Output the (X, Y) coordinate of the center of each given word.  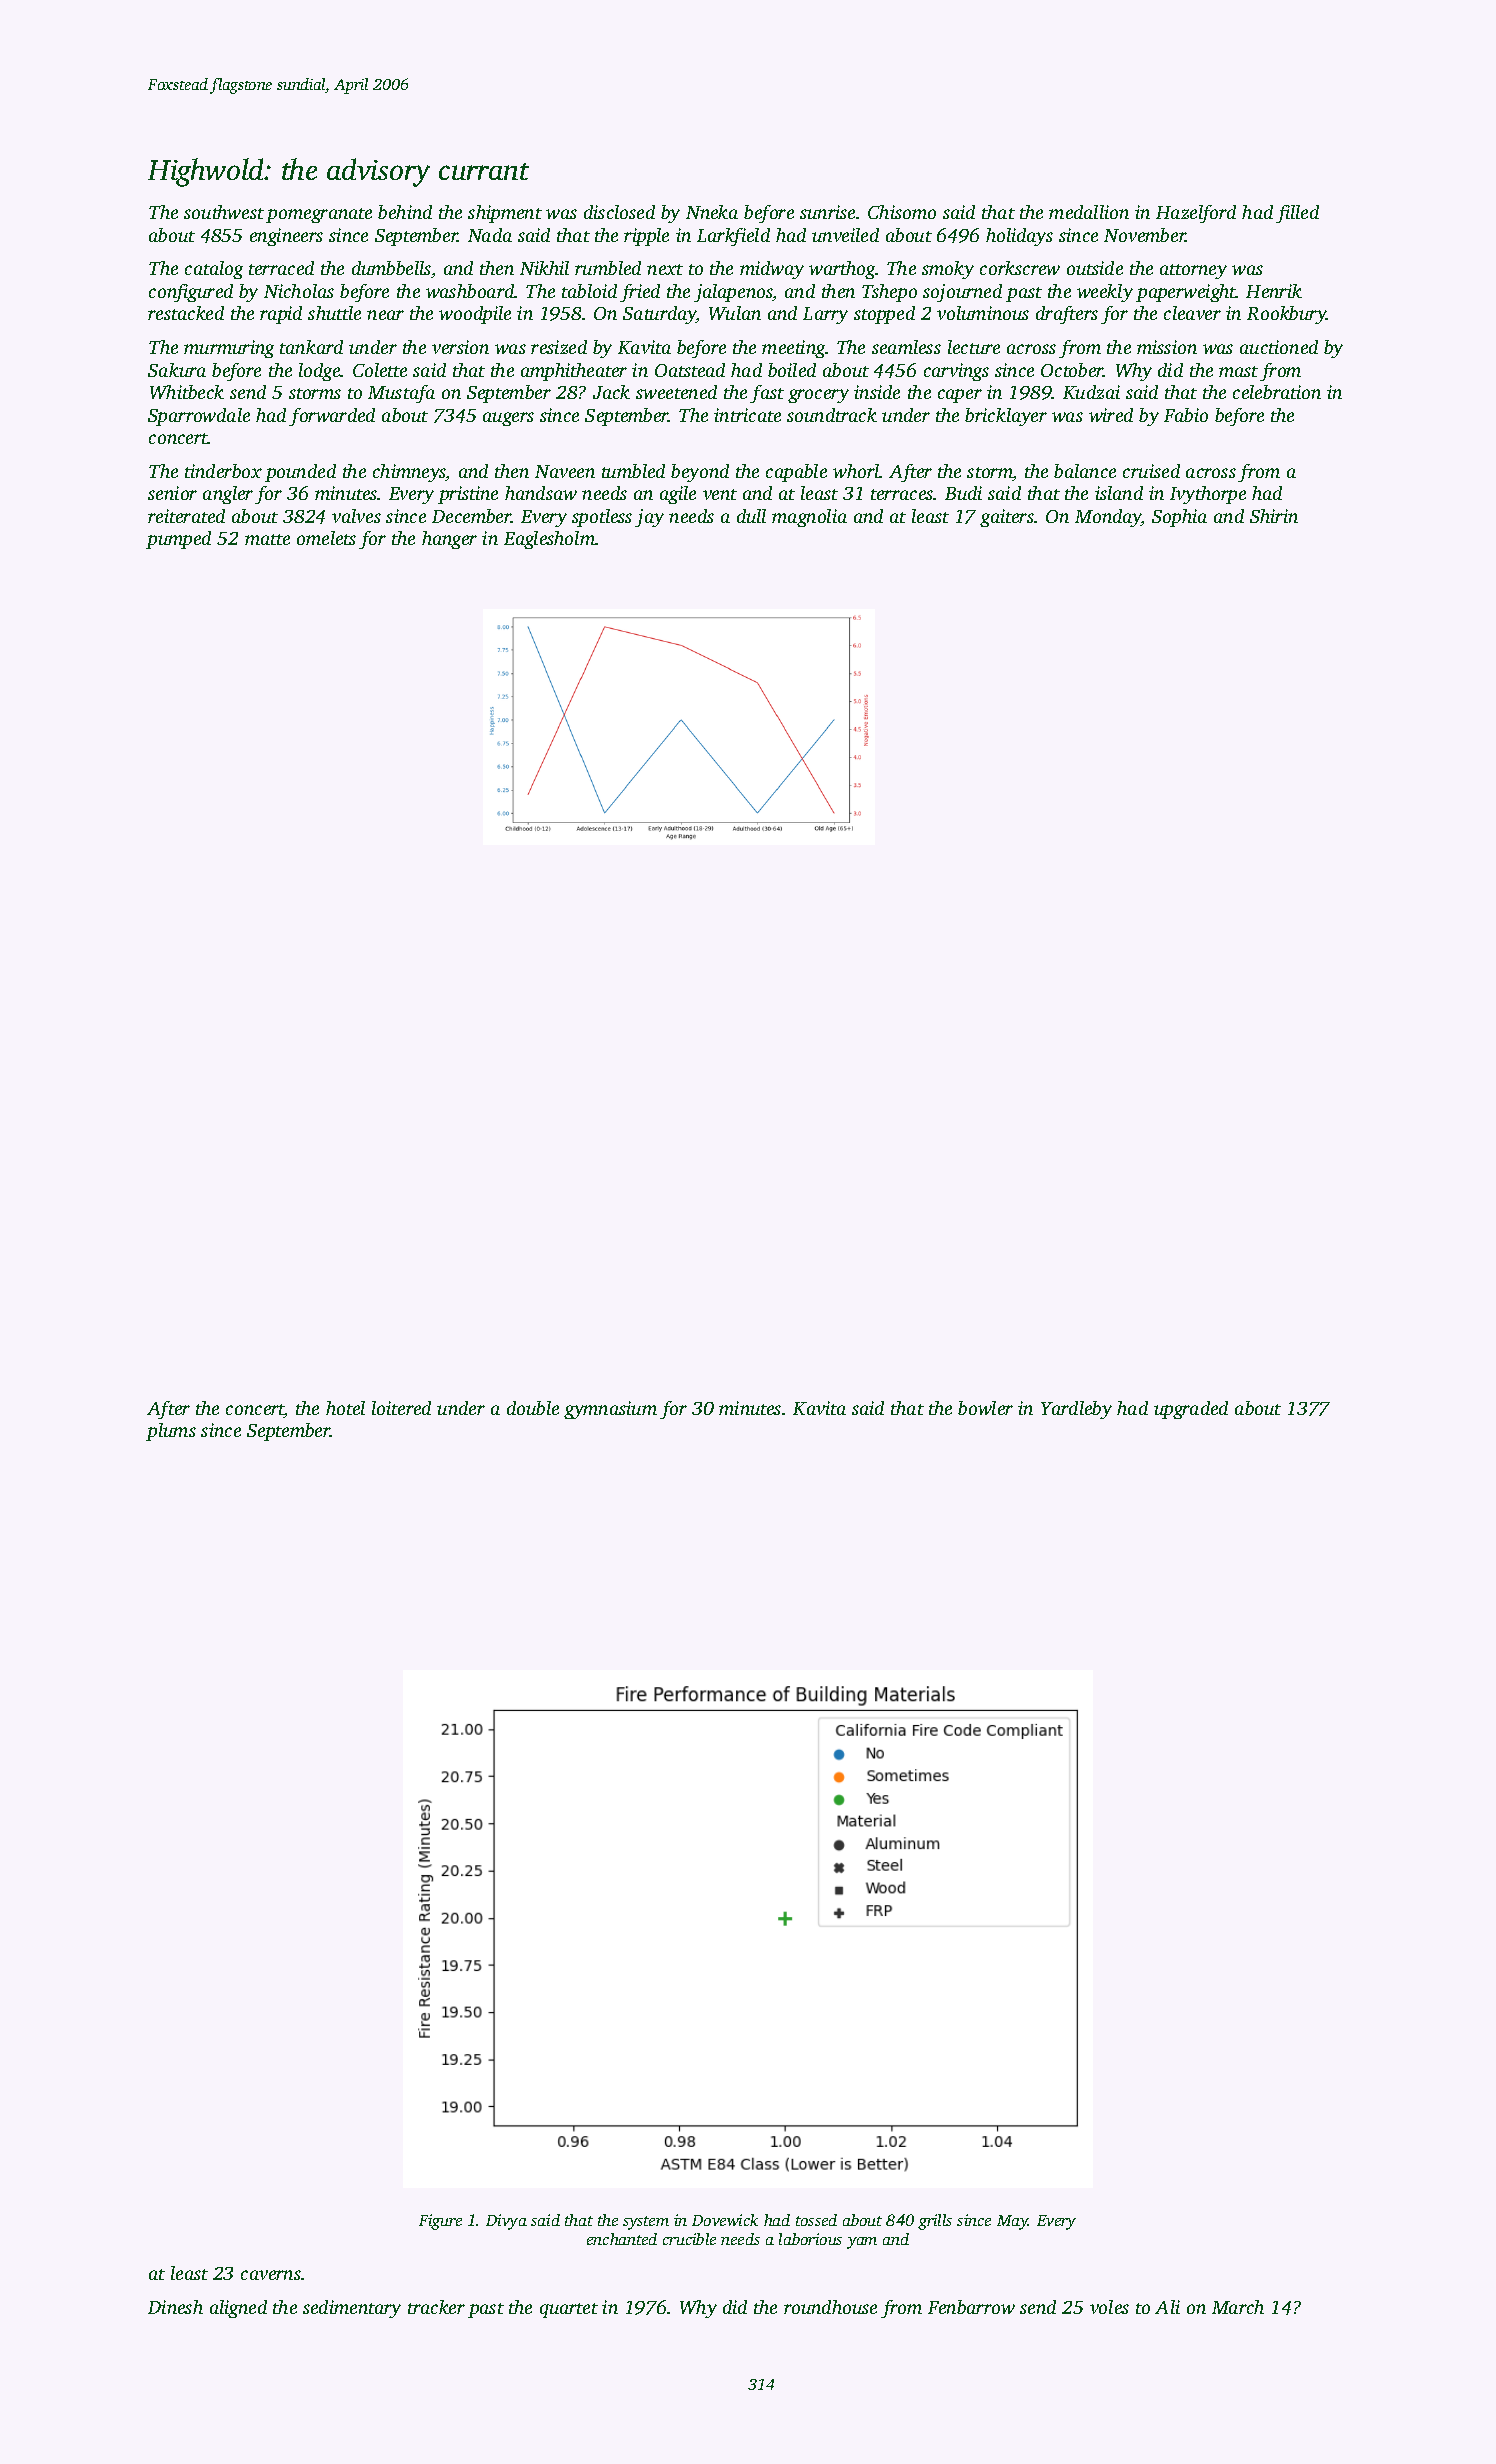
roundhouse (830, 2307)
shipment (505, 214)
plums (171, 1432)
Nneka (712, 212)
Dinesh (175, 2307)
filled (1297, 214)
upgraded (1191, 1410)
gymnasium (610, 1410)
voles (1109, 2307)
